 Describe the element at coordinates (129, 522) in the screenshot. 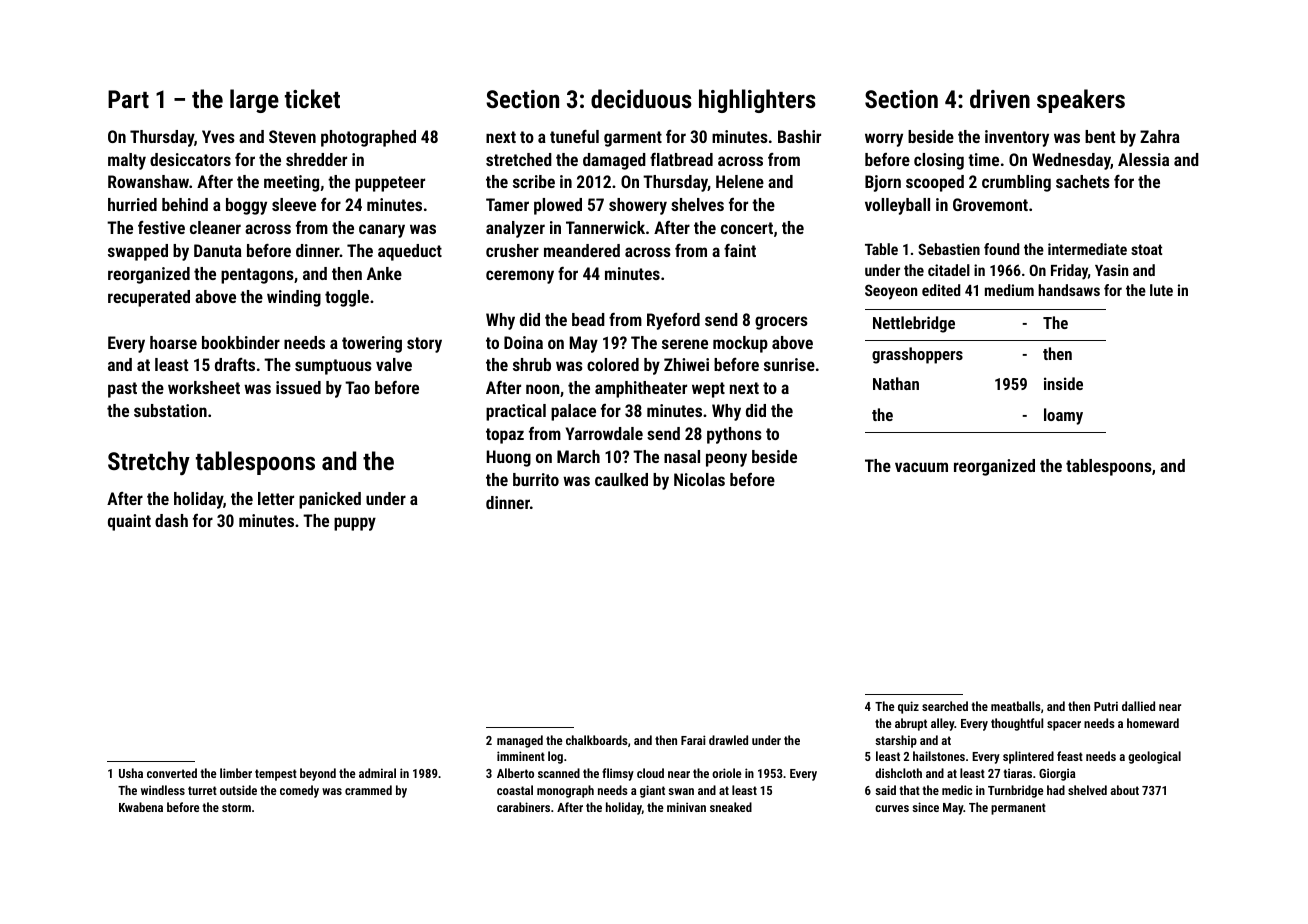

I see `quaint` at that location.
